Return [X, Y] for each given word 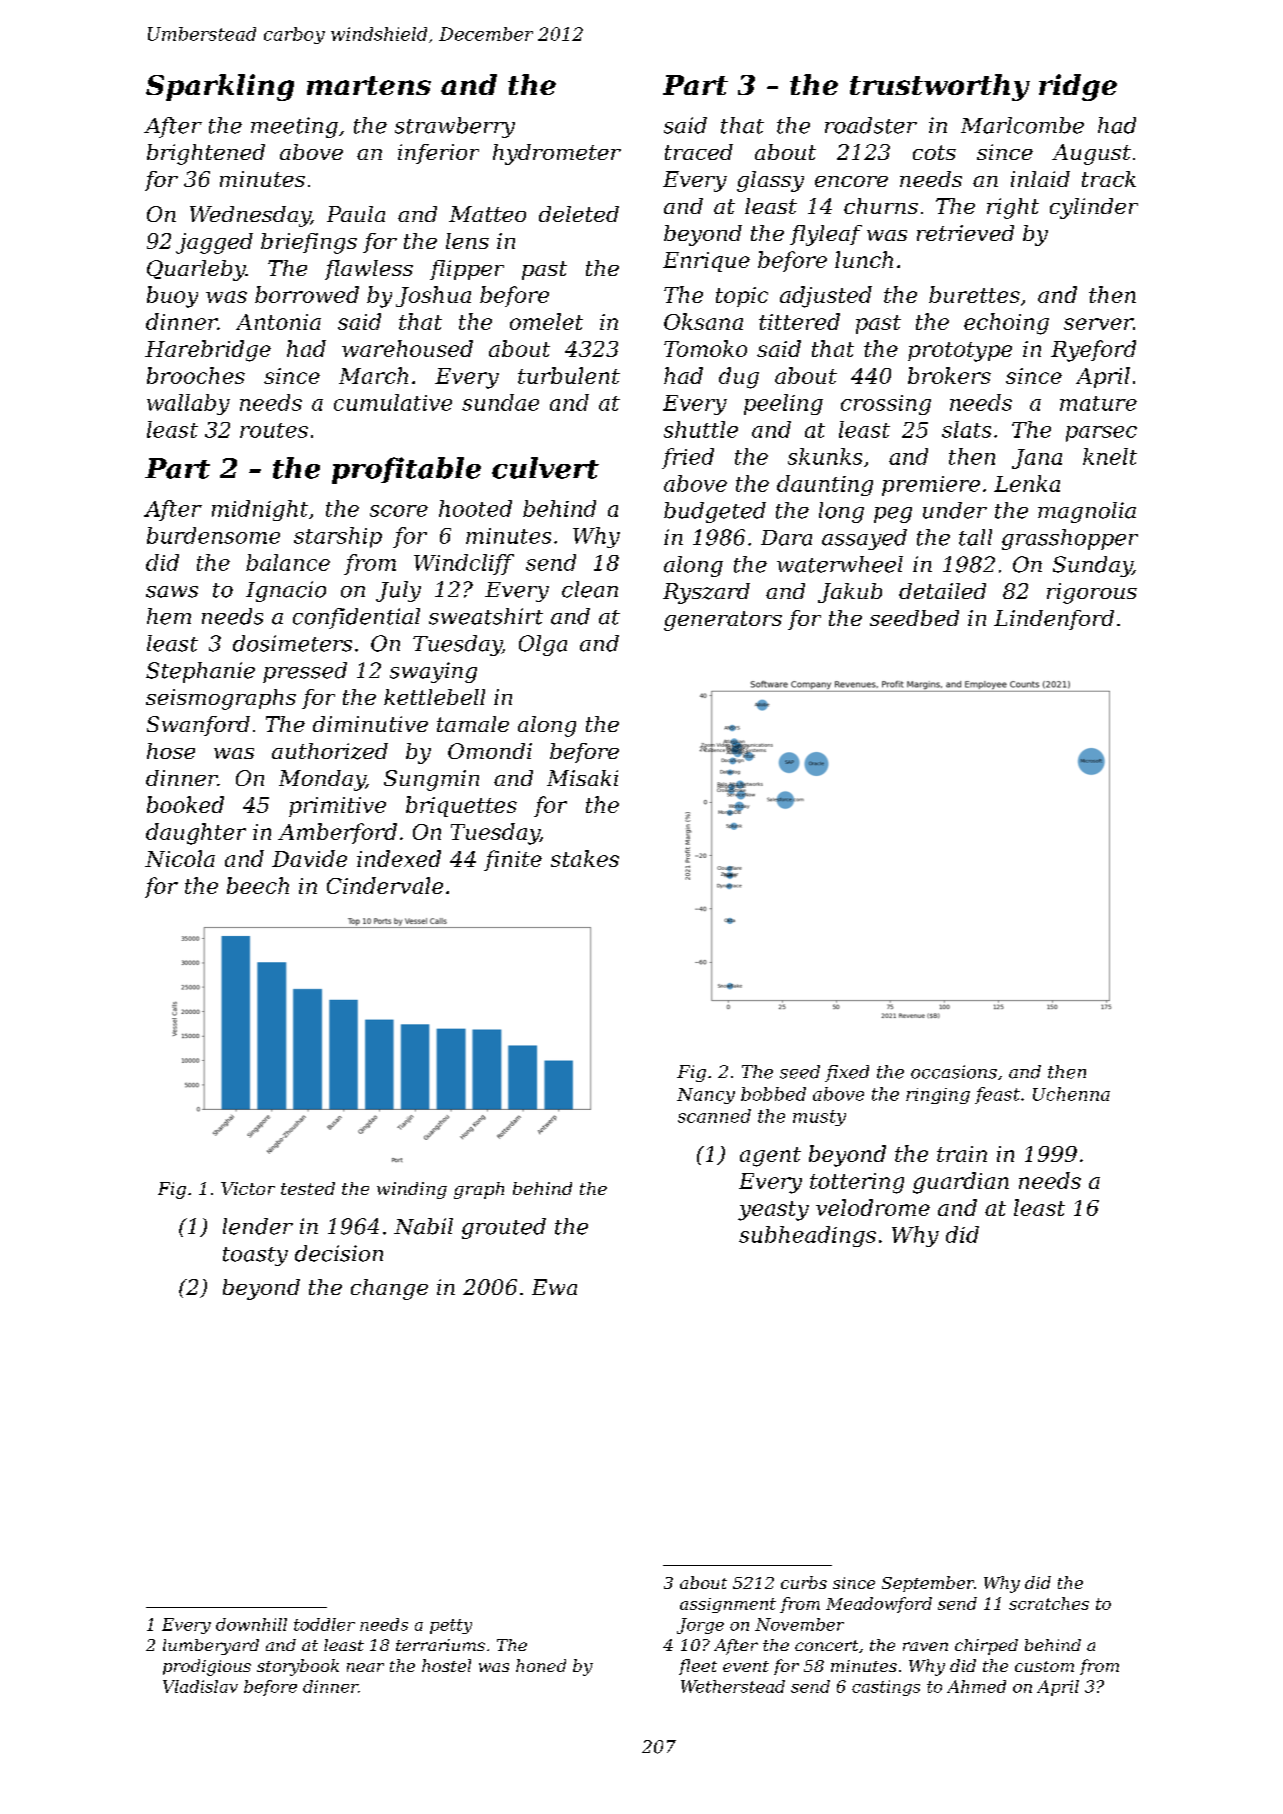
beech [258, 885]
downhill [251, 1624]
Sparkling [220, 87]
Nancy [706, 1096]
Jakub [850, 593]
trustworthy [940, 87]
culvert [545, 468]
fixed [847, 1073]
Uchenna [1071, 1094]
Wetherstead [733, 1686]
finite [513, 860]
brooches [196, 375]
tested [308, 1188]
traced [699, 152]
